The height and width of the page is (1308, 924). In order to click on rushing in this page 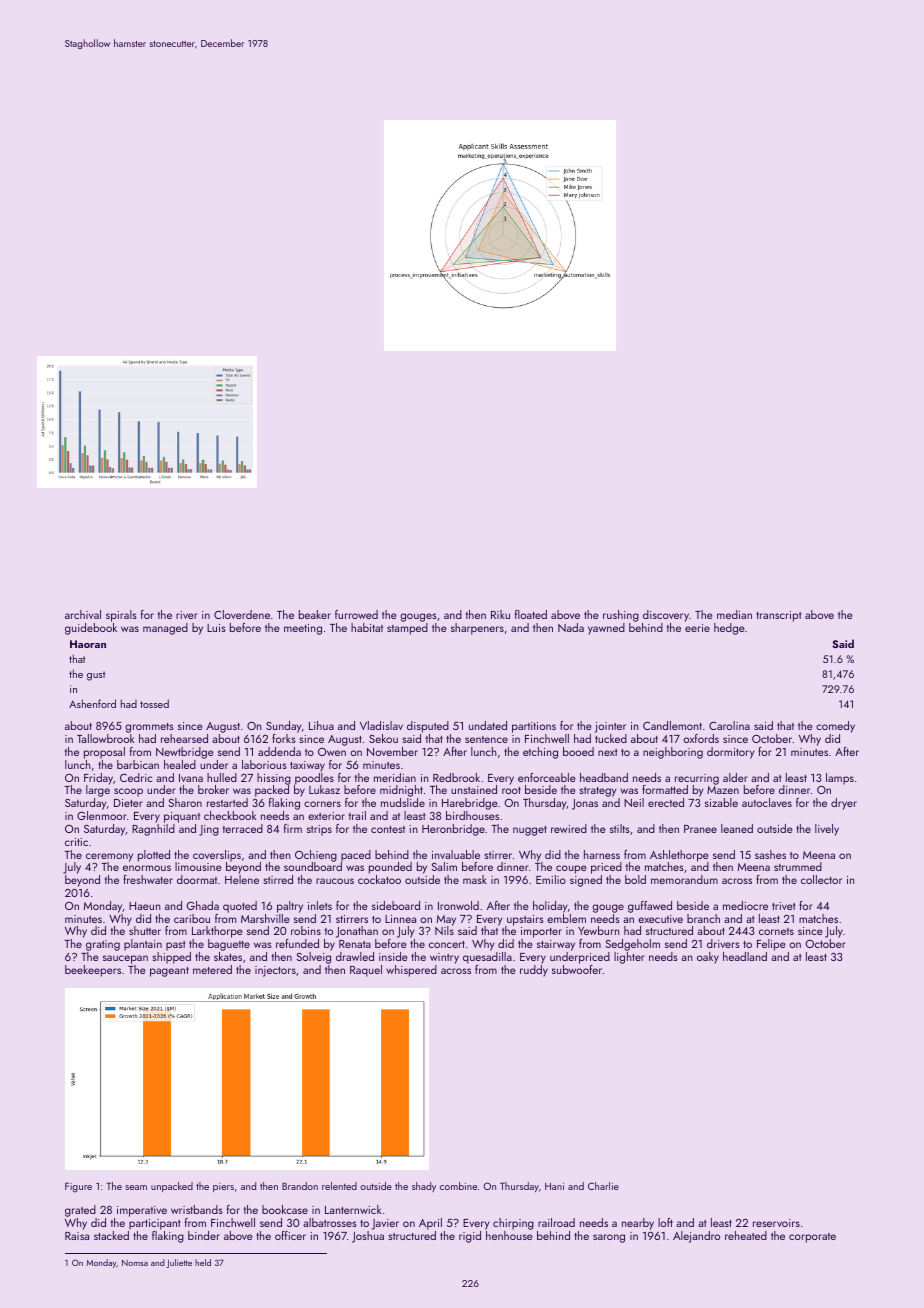, I will do `click(621, 616)`.
